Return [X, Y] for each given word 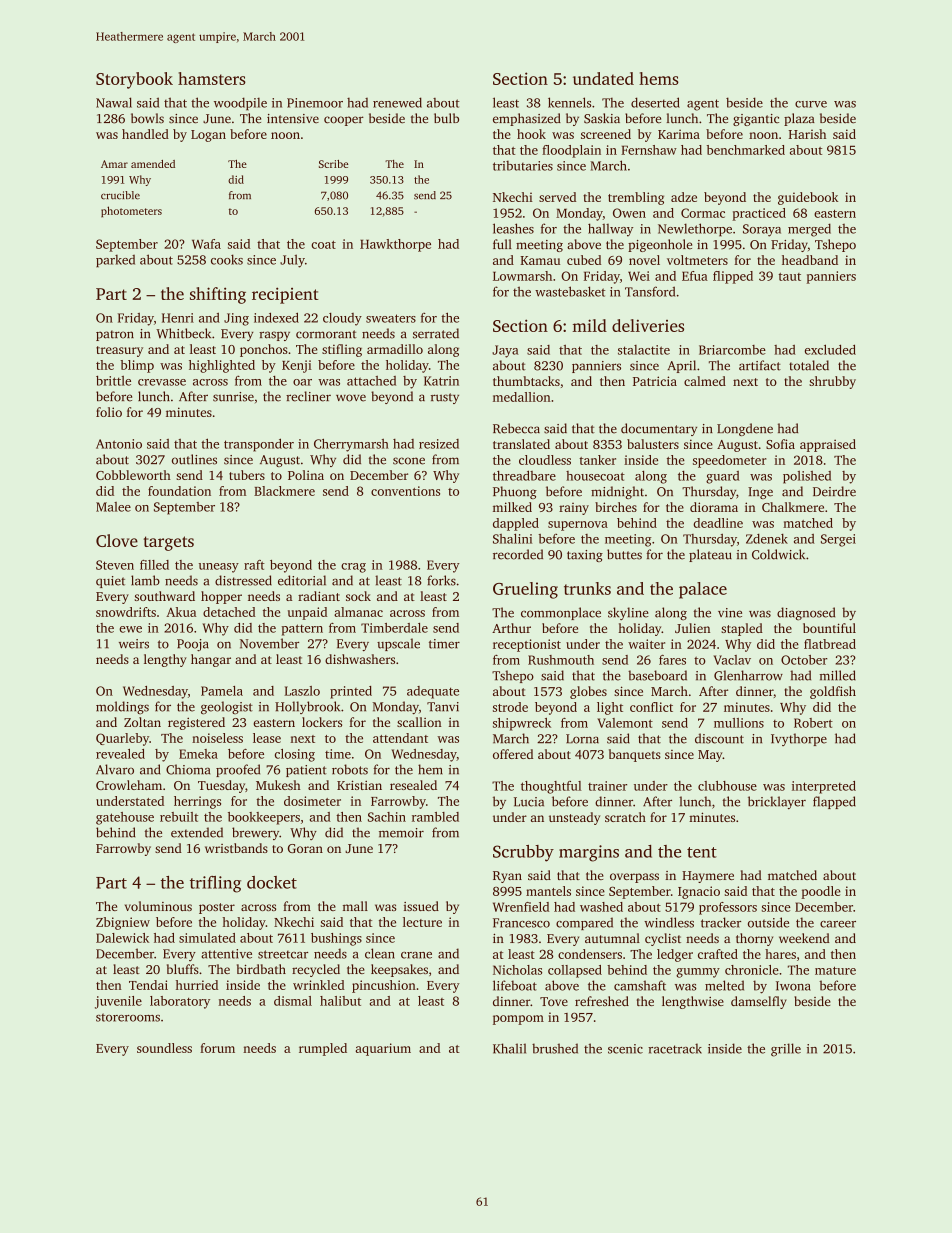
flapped [834, 802]
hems [659, 78]
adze [684, 197]
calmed [705, 381]
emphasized [527, 119]
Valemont [625, 723]
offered [513, 754]
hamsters [212, 78]
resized [439, 444]
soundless [164, 1048]
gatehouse [125, 818]
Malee [113, 507]
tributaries [523, 166]
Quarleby [122, 739]
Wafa [206, 244]
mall [355, 906]
